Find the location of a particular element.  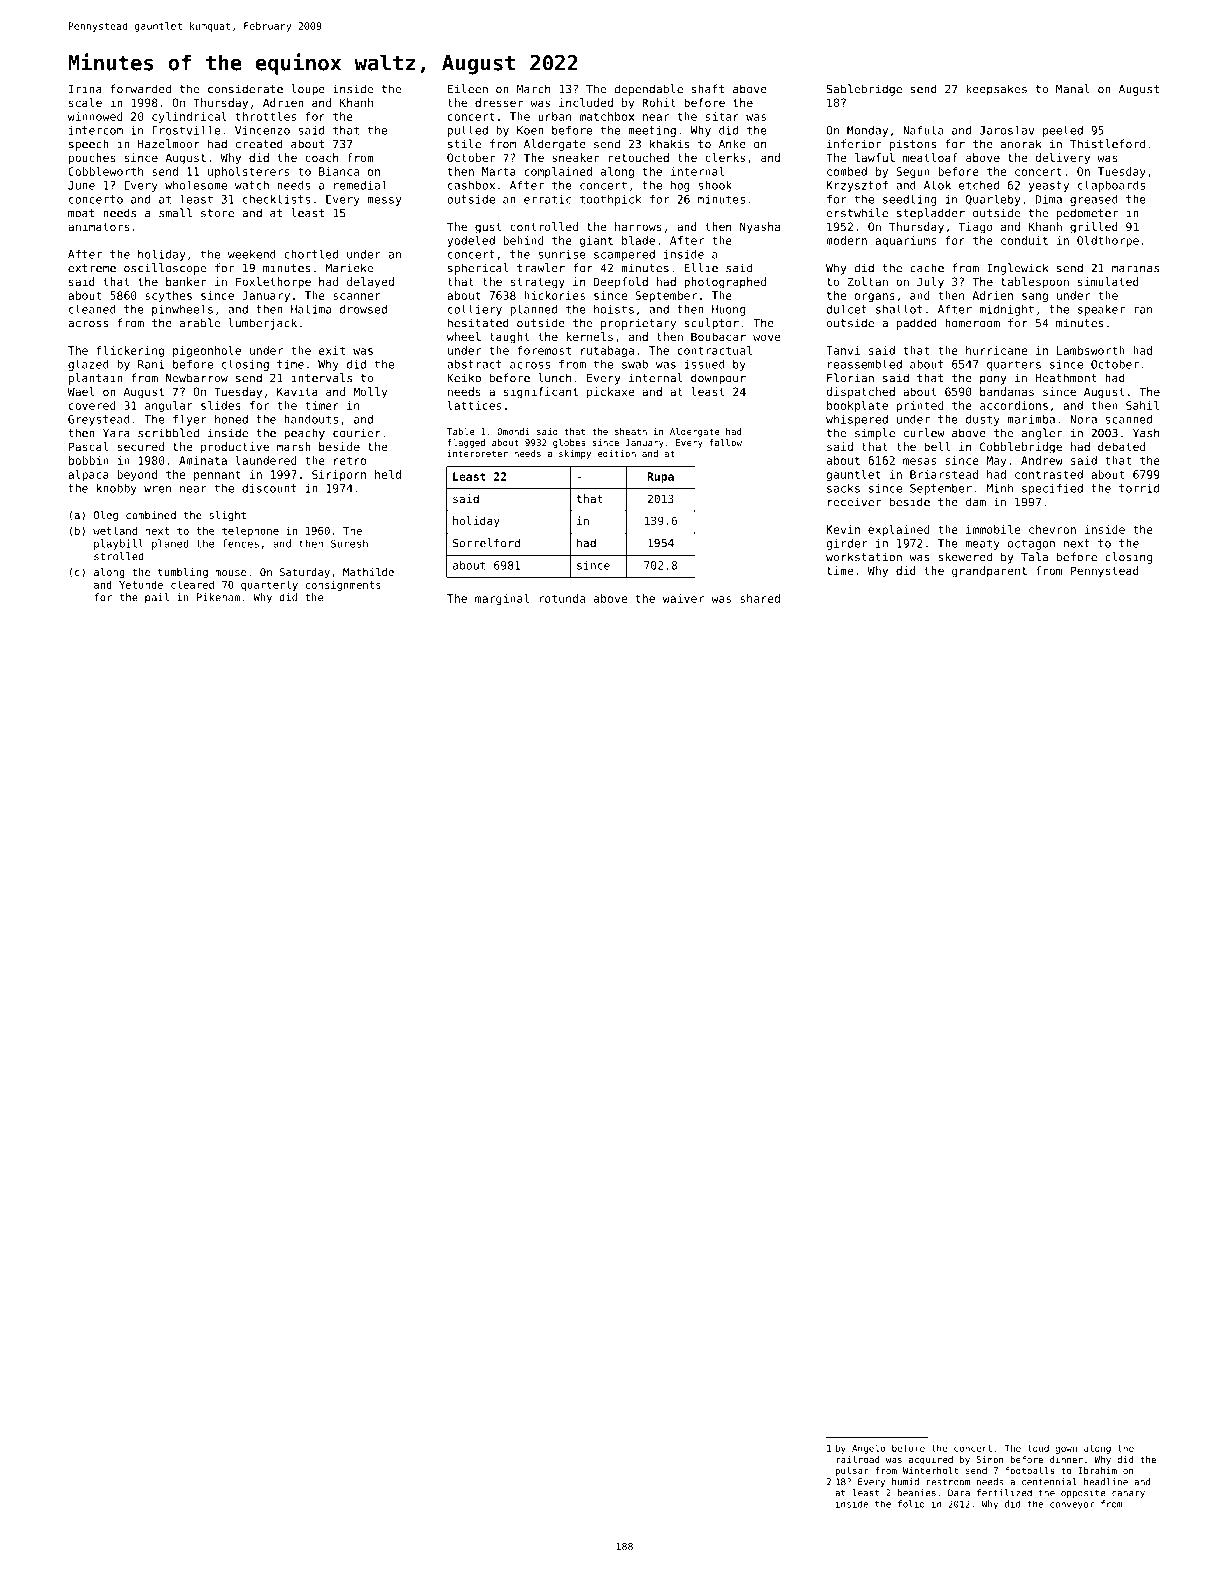

interpreter is located at coordinates (477, 454).
